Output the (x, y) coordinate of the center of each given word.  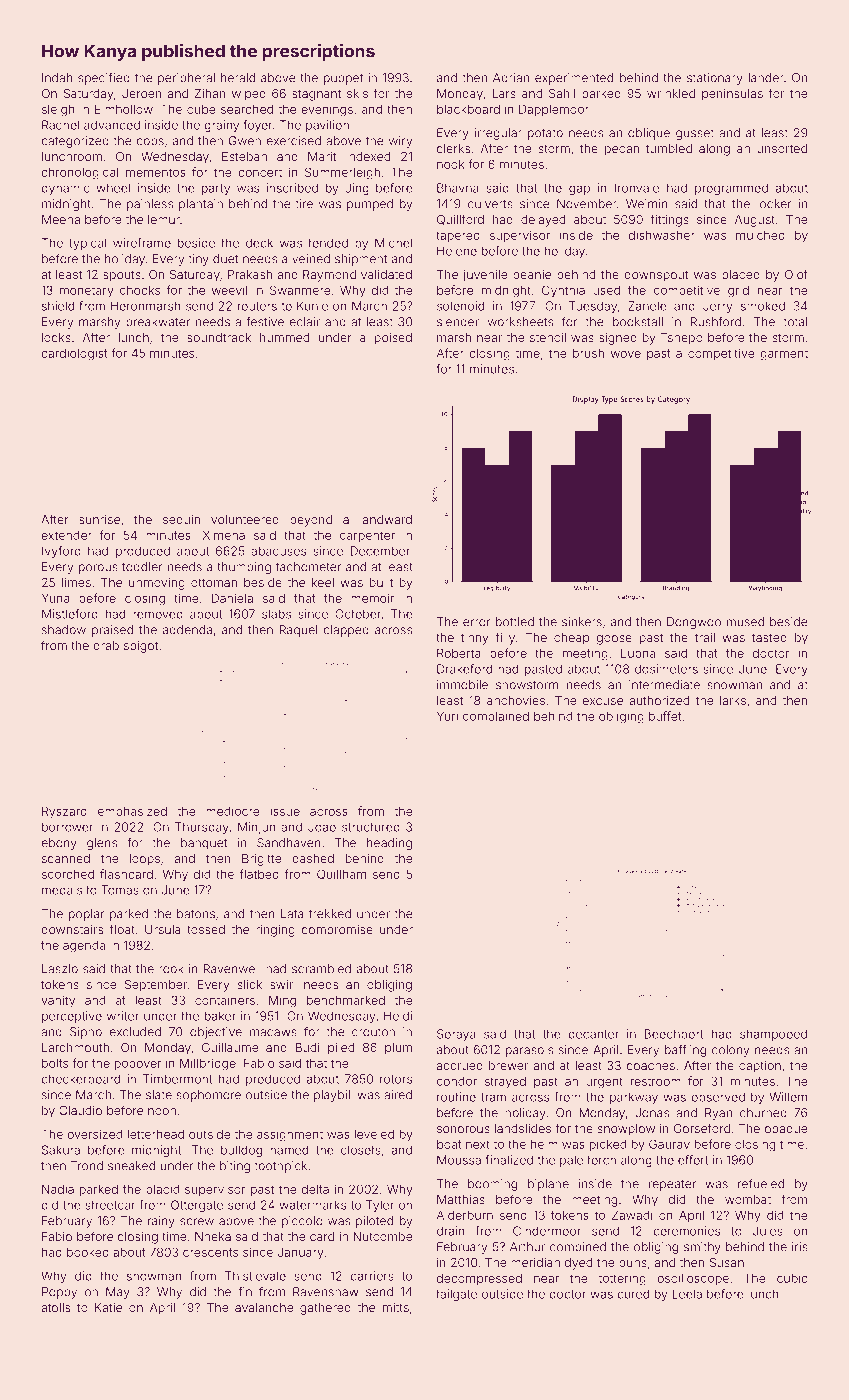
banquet (204, 844)
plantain (201, 205)
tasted (769, 637)
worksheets (520, 322)
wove (626, 354)
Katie (108, 1307)
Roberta (459, 653)
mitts (396, 1307)
